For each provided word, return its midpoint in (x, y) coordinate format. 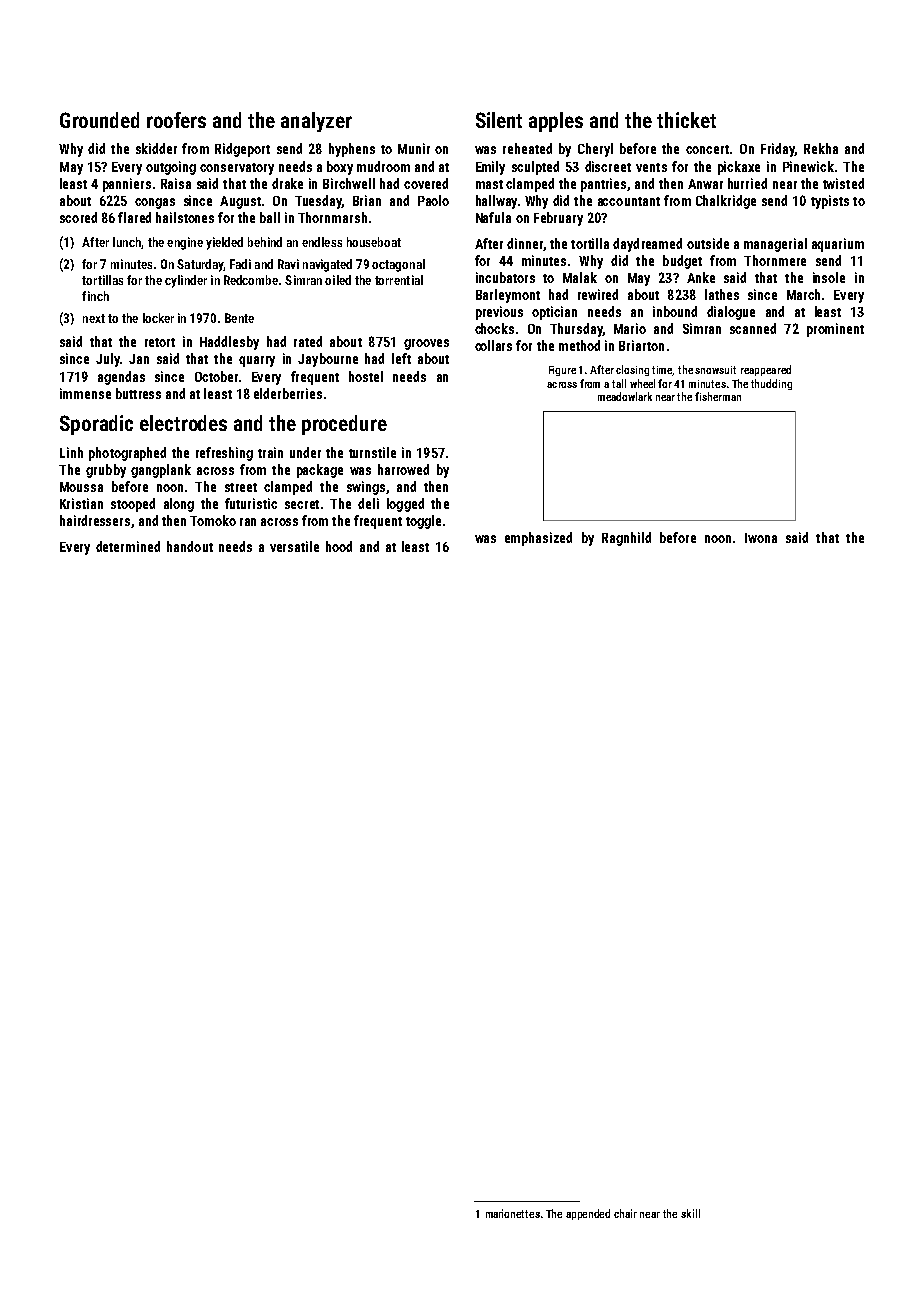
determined (128, 546)
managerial (775, 245)
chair (625, 1213)
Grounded (99, 120)
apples (556, 122)
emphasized (538, 539)
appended (588, 1214)
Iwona (761, 538)
